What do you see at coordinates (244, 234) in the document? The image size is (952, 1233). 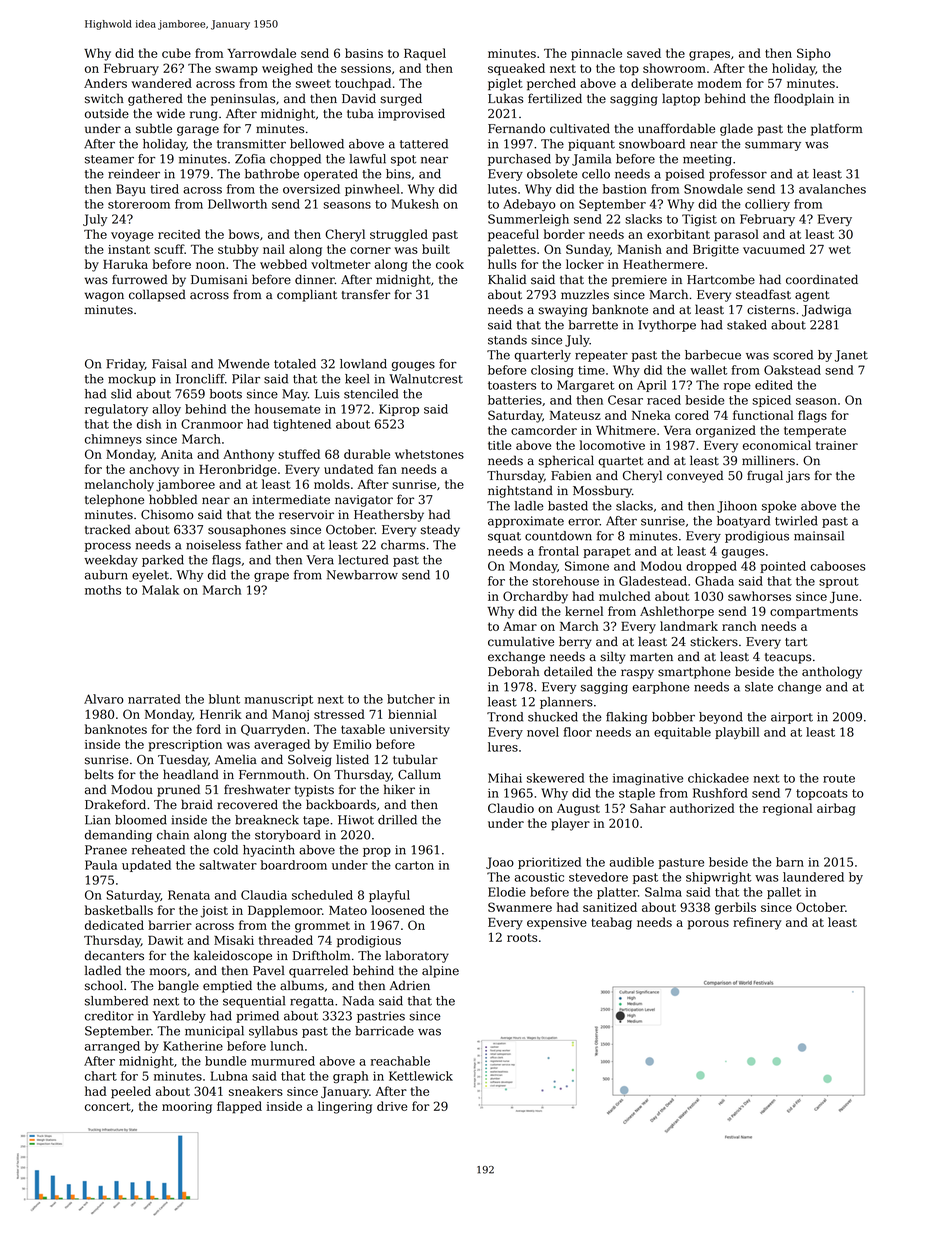 I see `bows` at bounding box center [244, 234].
